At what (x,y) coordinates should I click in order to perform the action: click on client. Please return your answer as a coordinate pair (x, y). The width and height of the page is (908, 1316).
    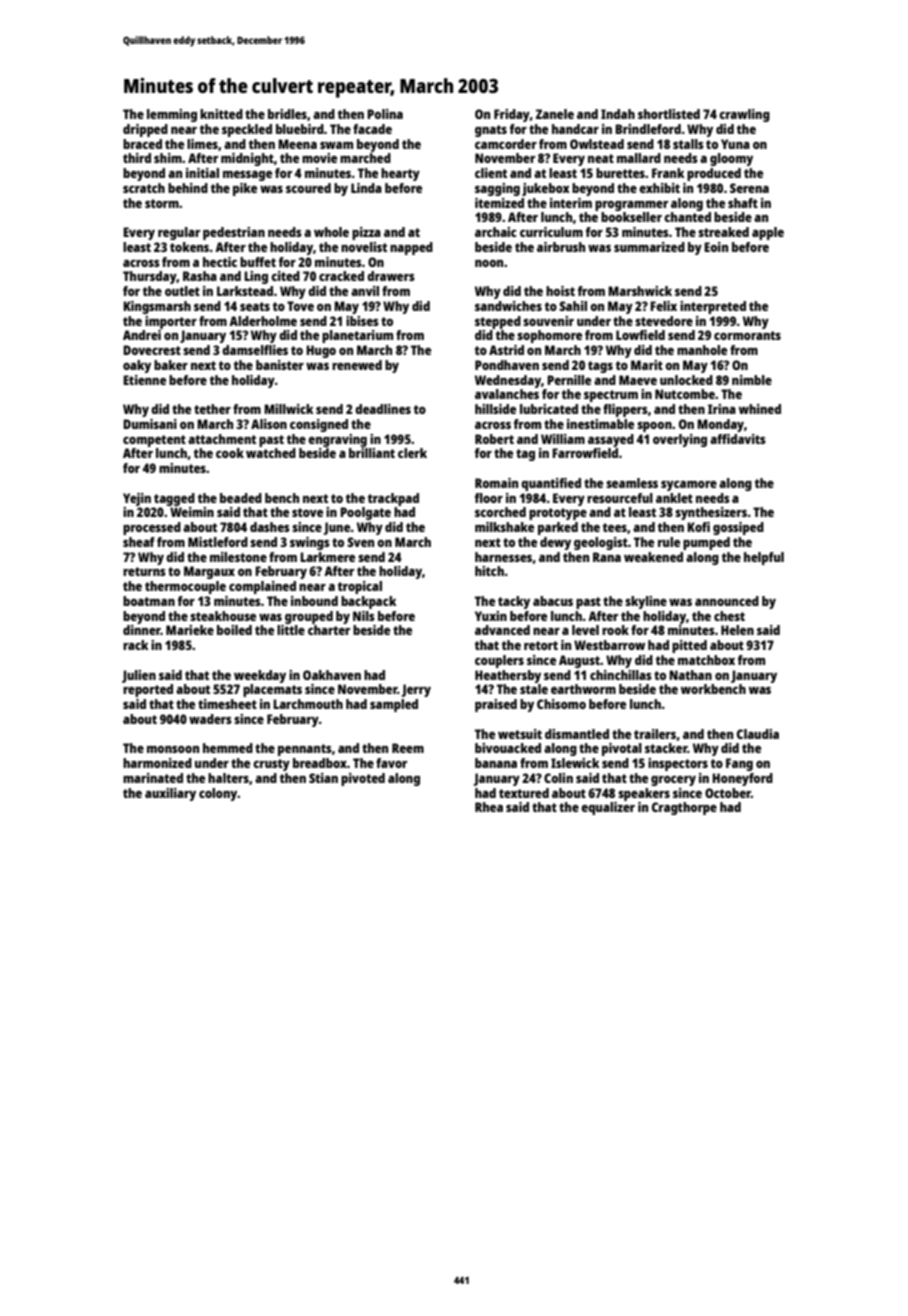
    Looking at the image, I should click on (491, 173).
